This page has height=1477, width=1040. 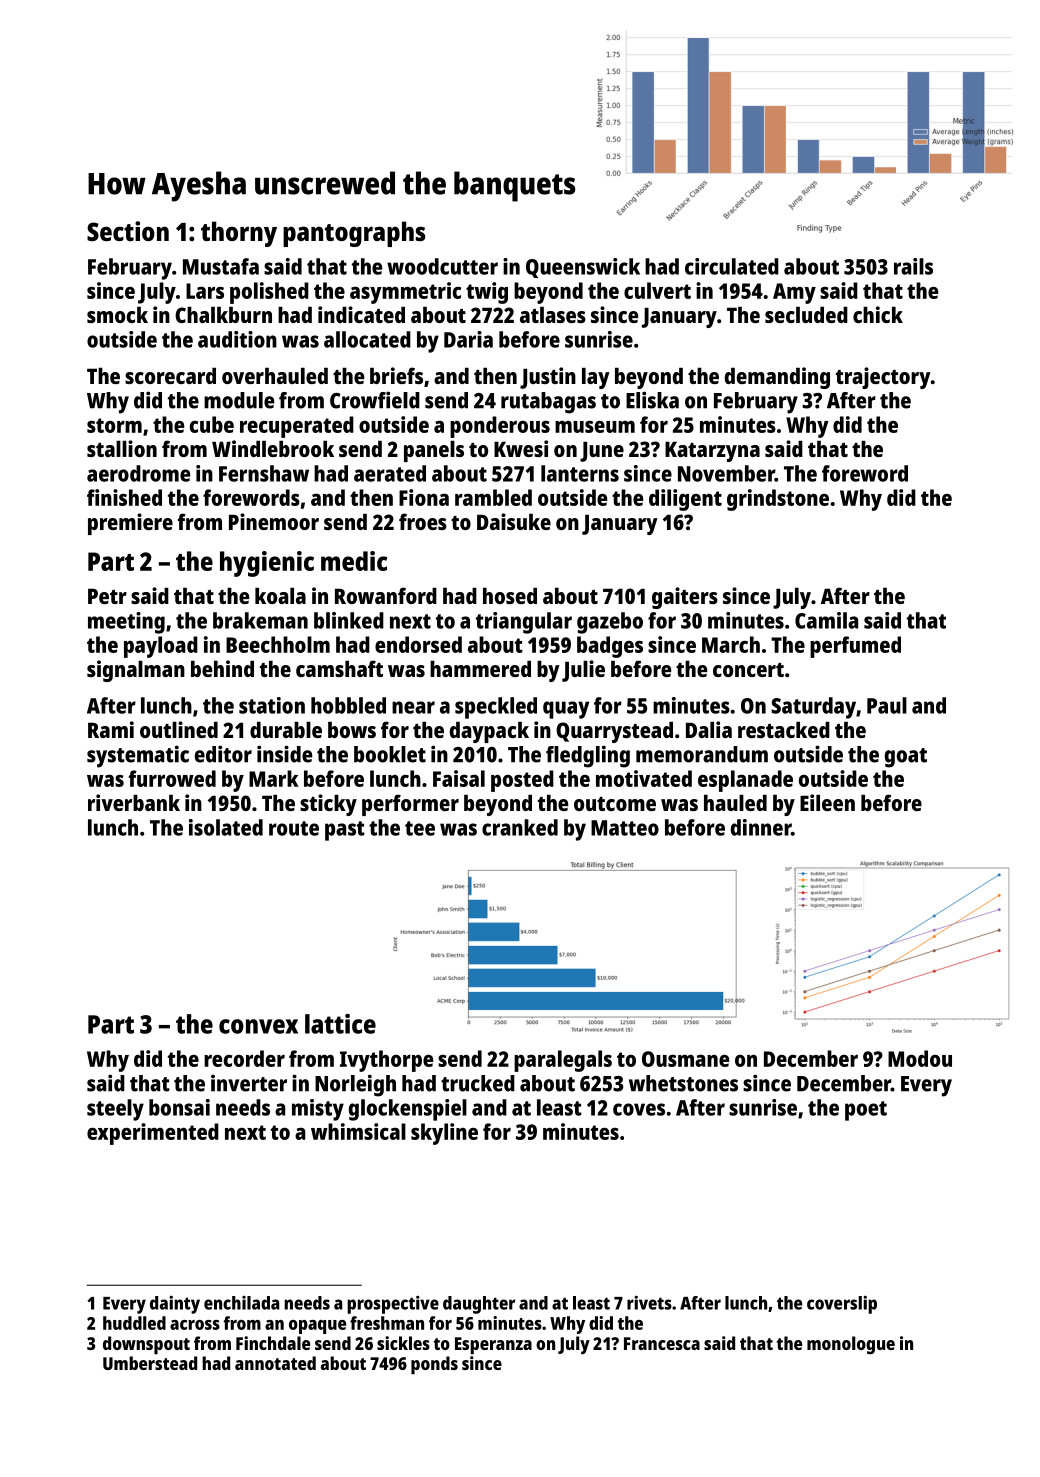 I want to click on concert, so click(x=748, y=670).
